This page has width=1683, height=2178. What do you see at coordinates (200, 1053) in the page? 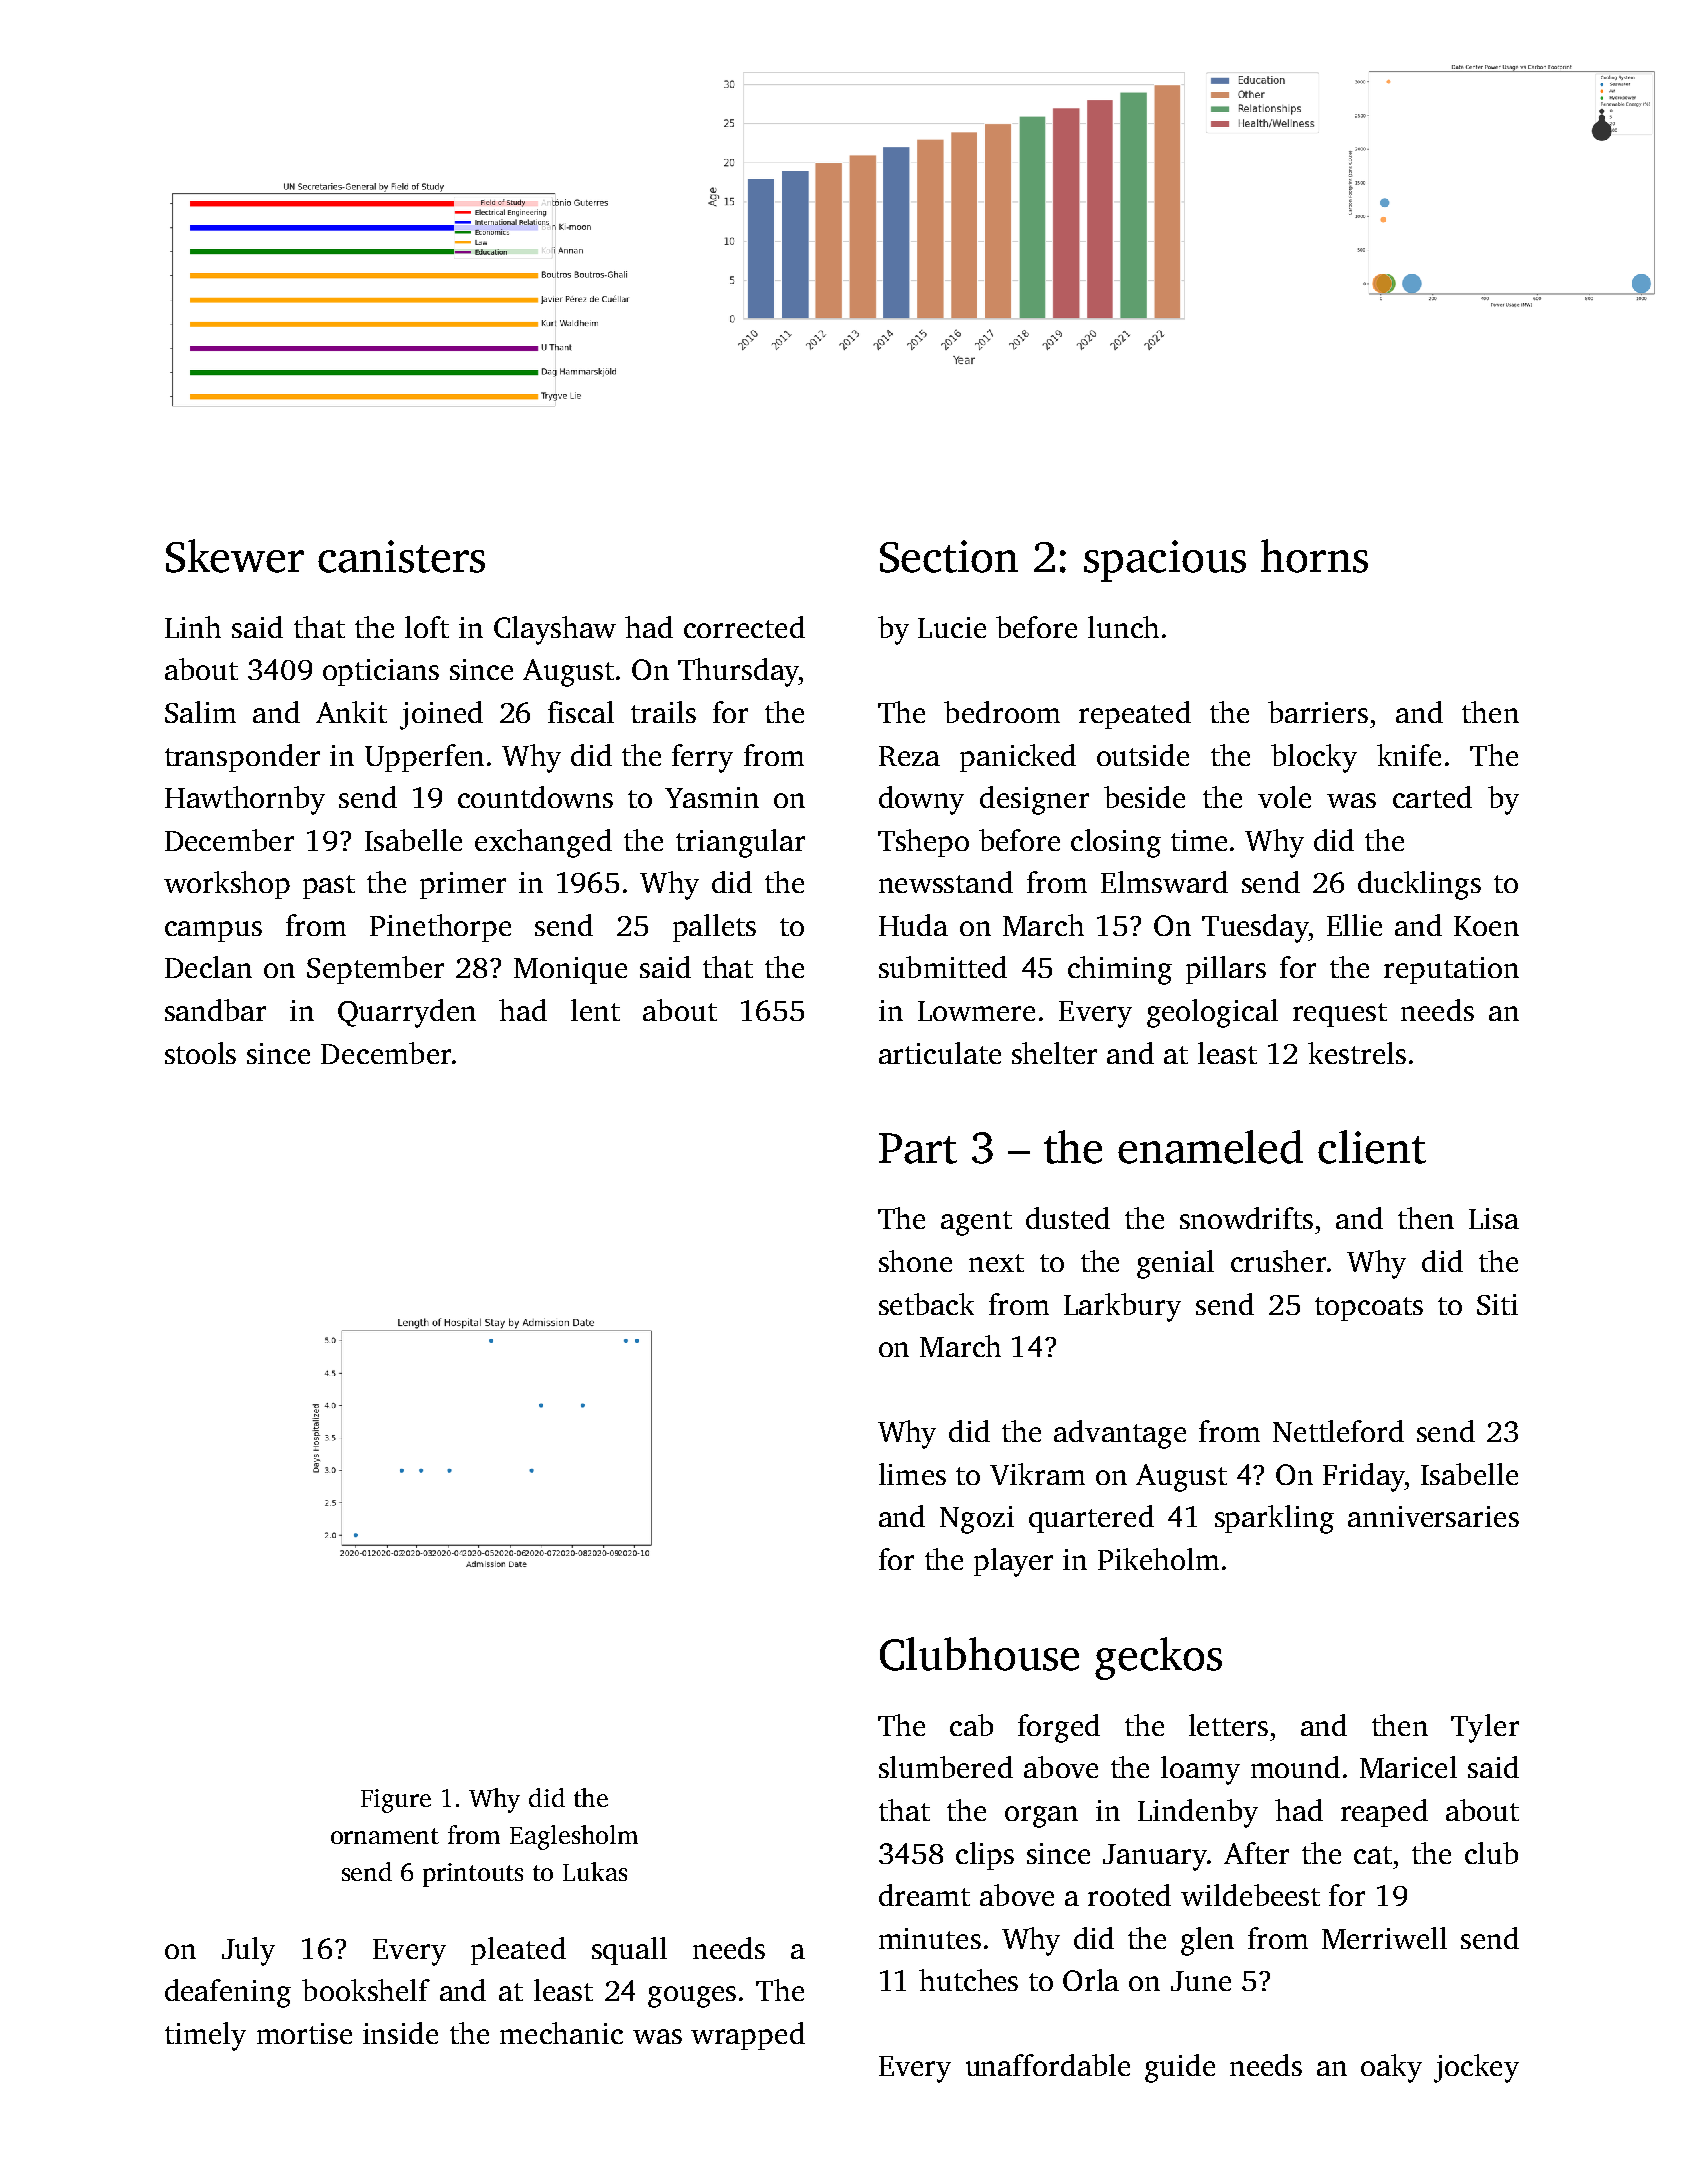
I see `stools` at bounding box center [200, 1053].
